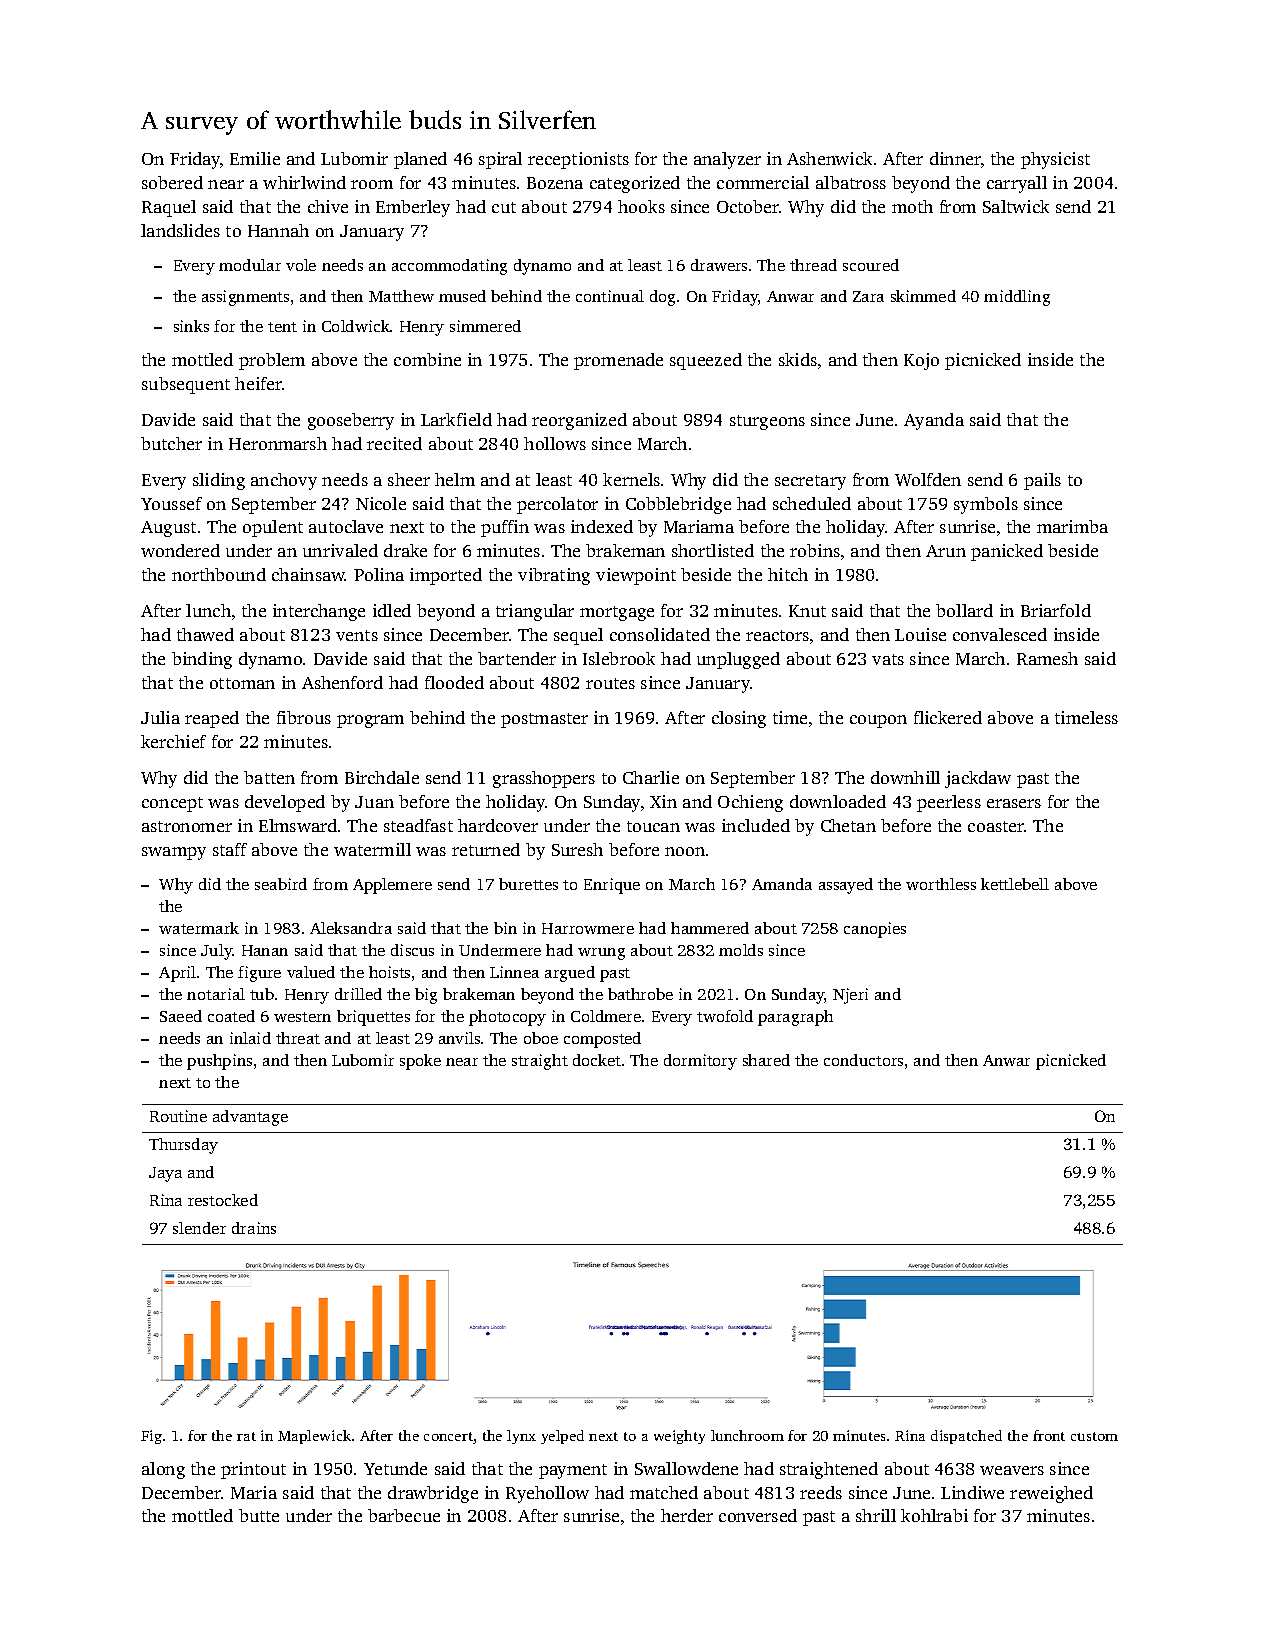 The height and width of the screenshot is (1637, 1265). I want to click on dispatched, so click(966, 1437).
